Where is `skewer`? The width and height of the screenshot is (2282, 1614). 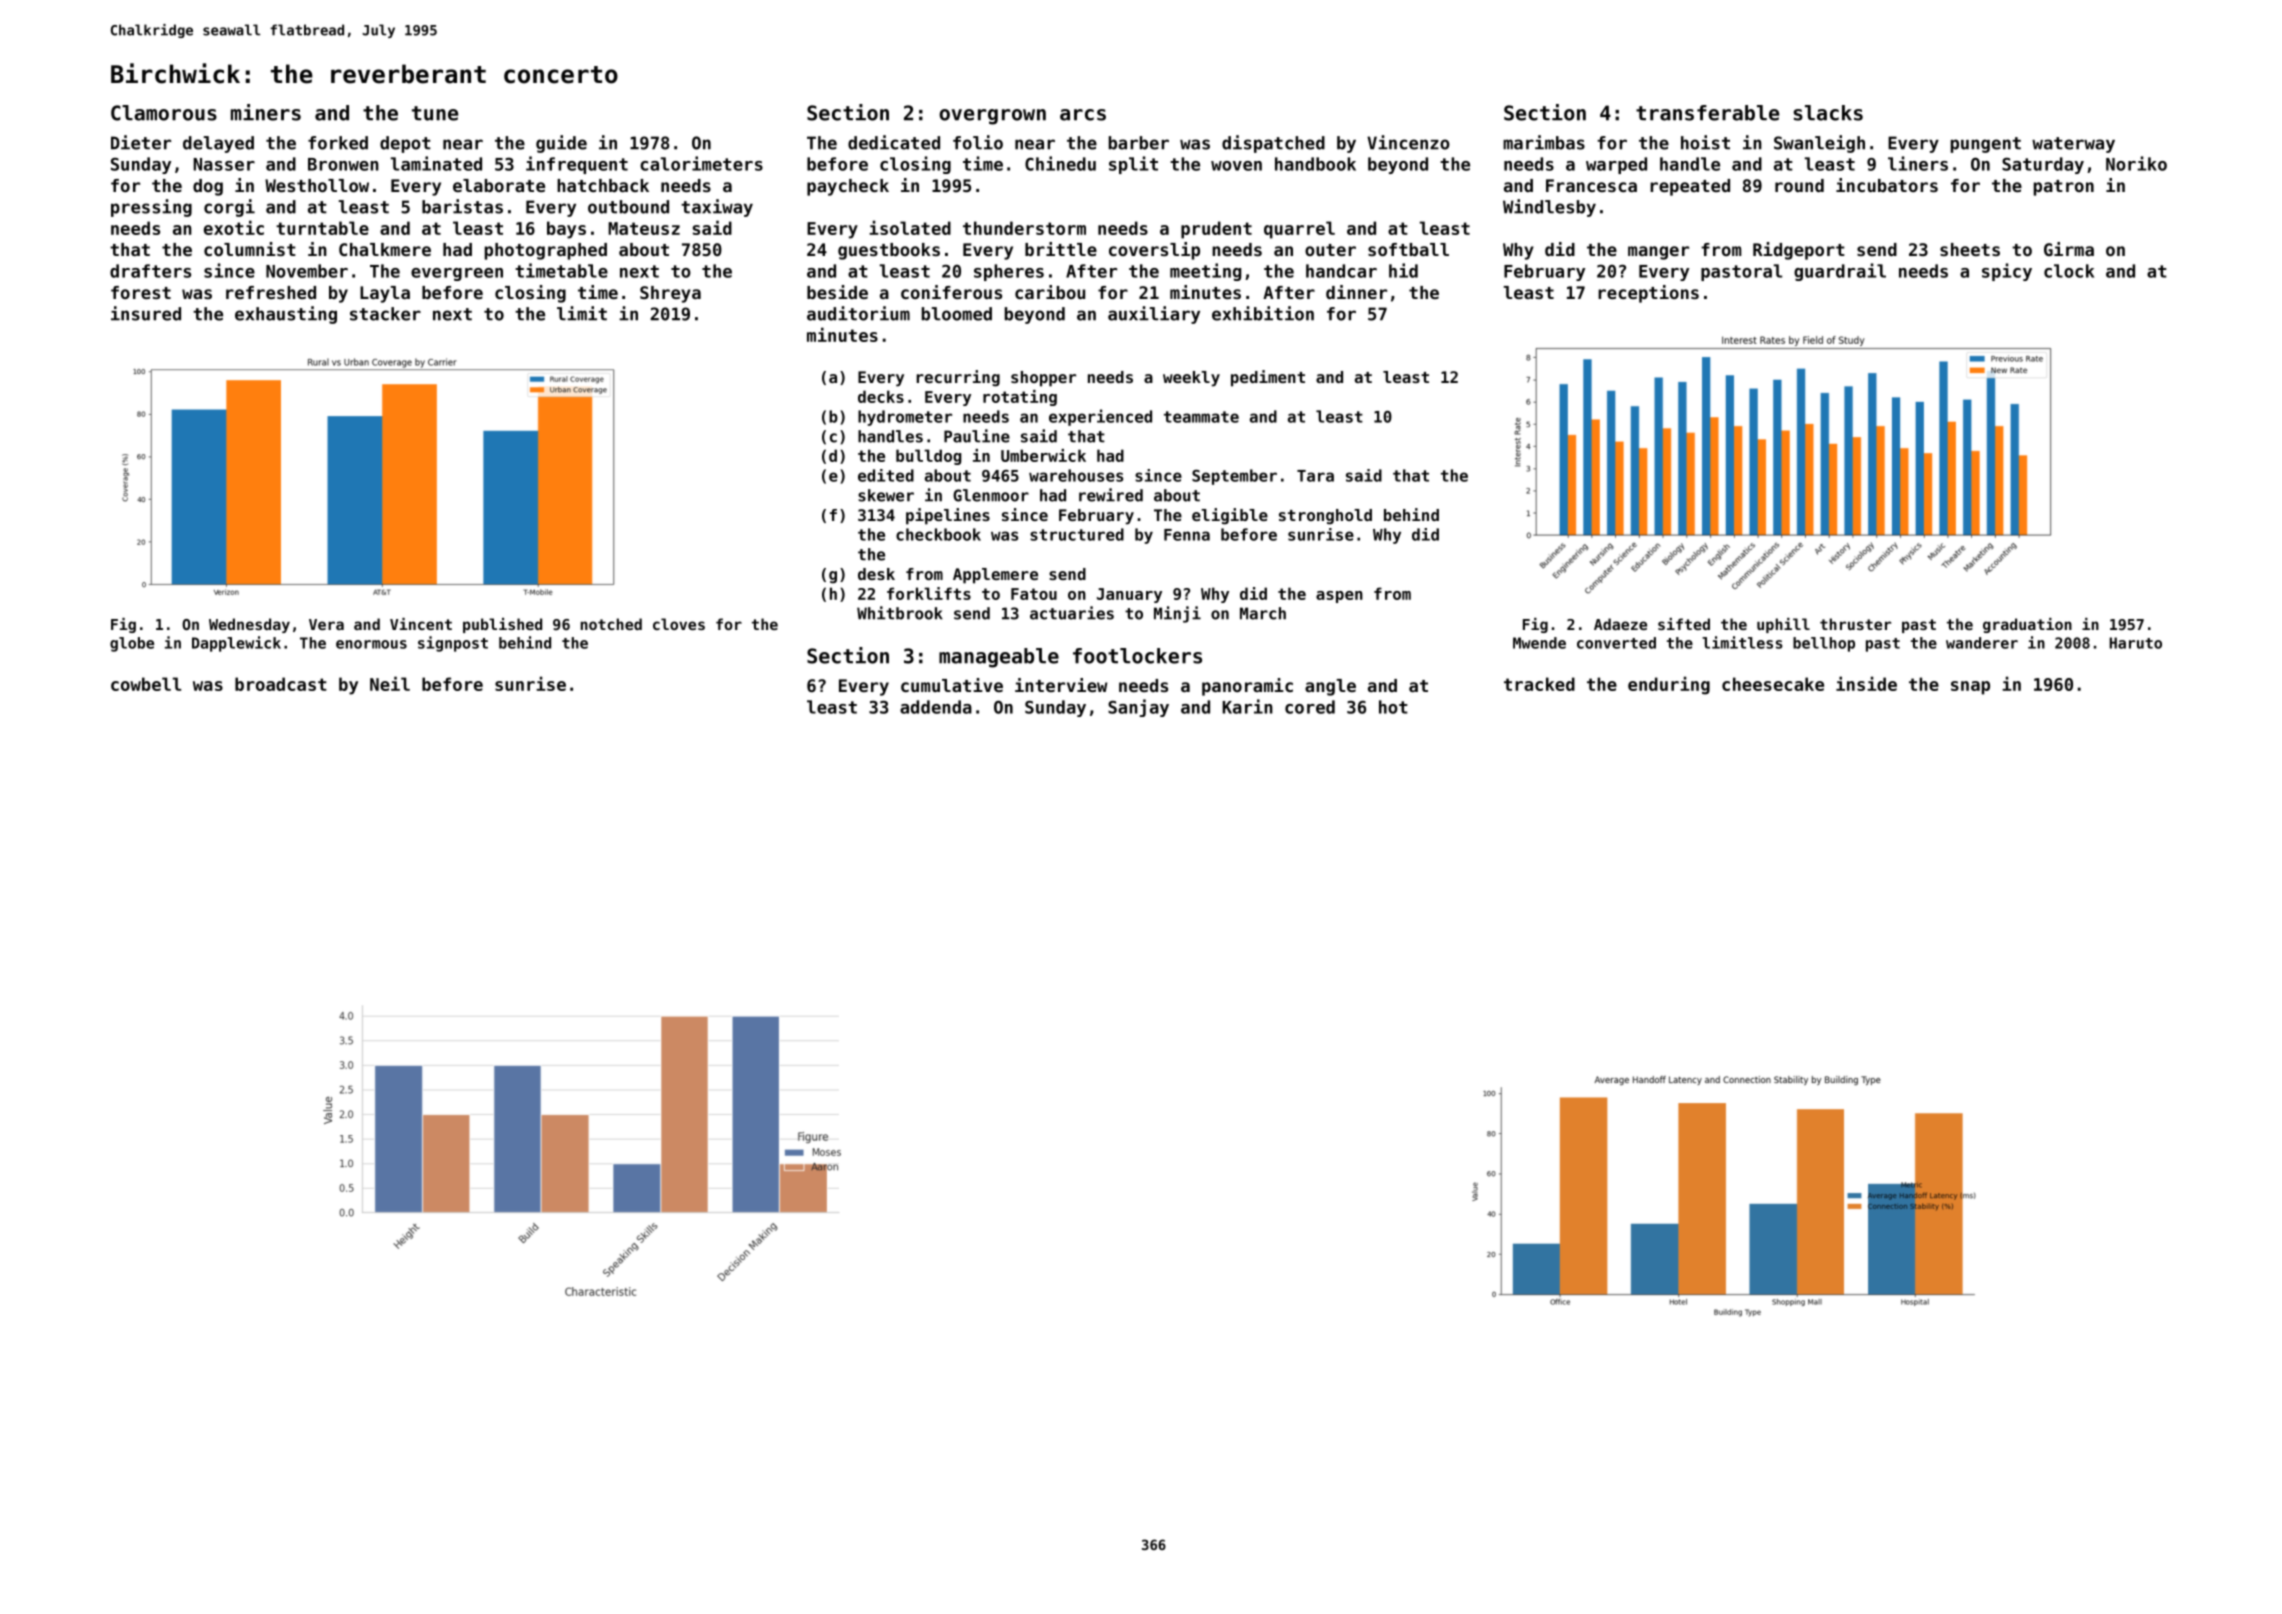
skewer is located at coordinates (886, 495).
